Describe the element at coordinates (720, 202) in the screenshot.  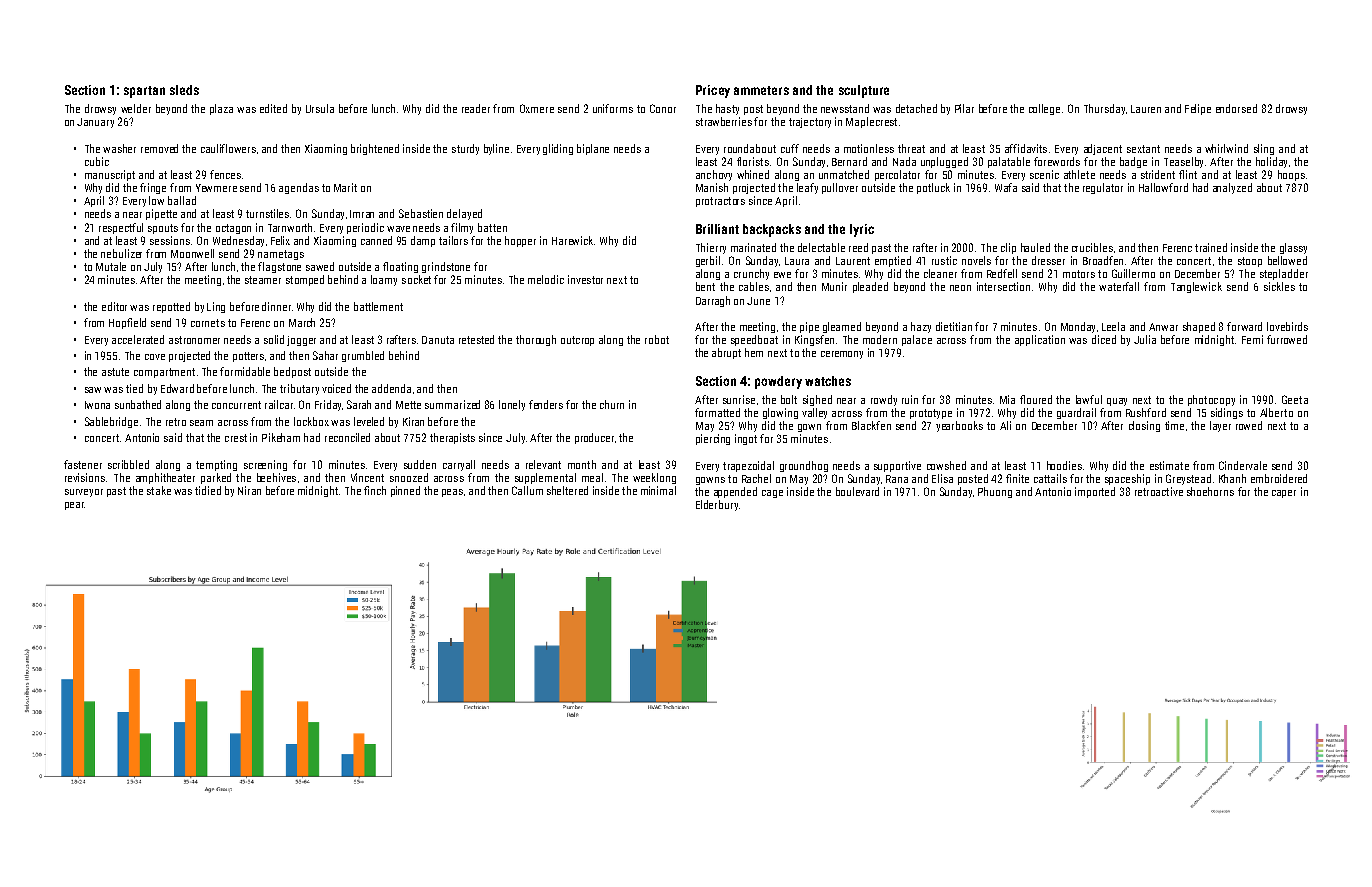
I see `protractors` at that location.
